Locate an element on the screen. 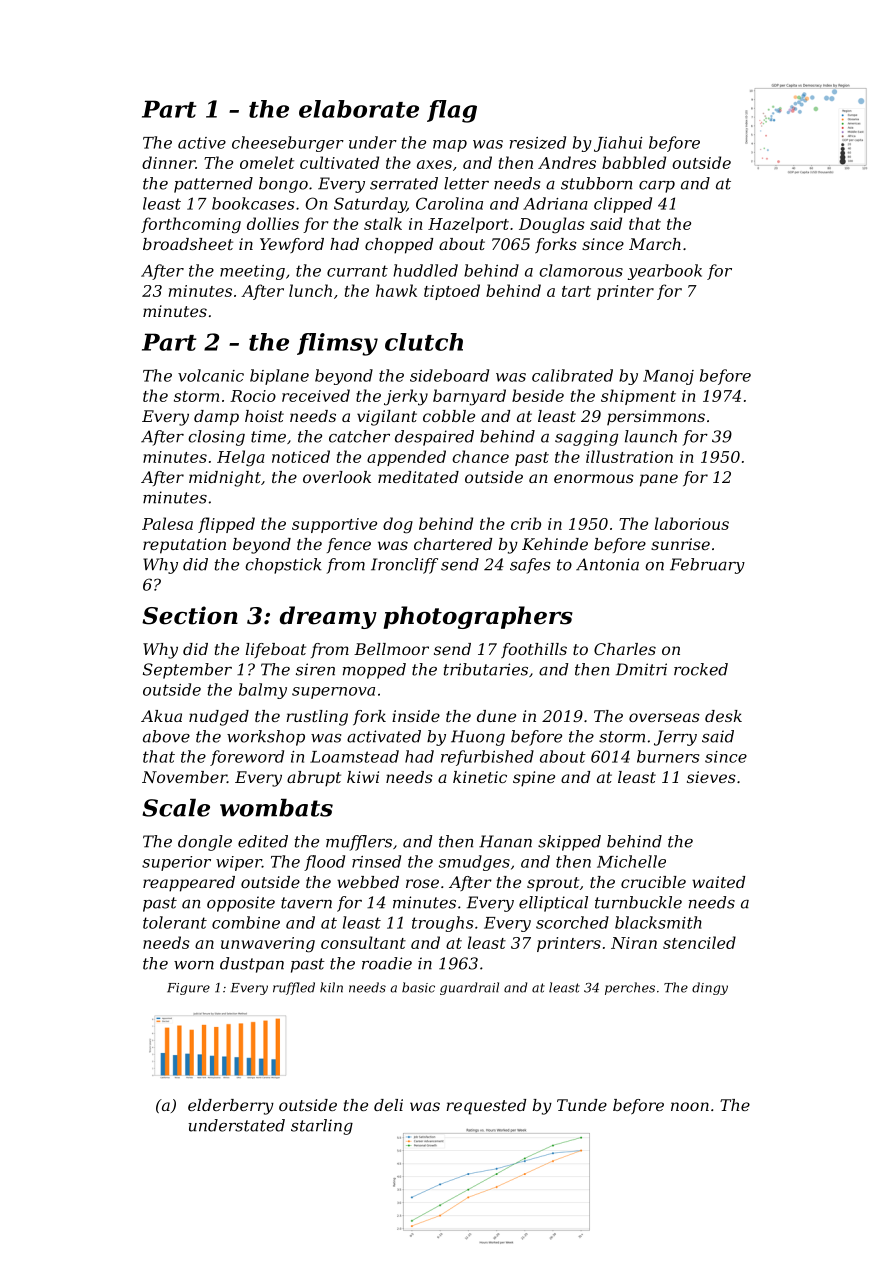  Jiahui is located at coordinates (618, 144).
